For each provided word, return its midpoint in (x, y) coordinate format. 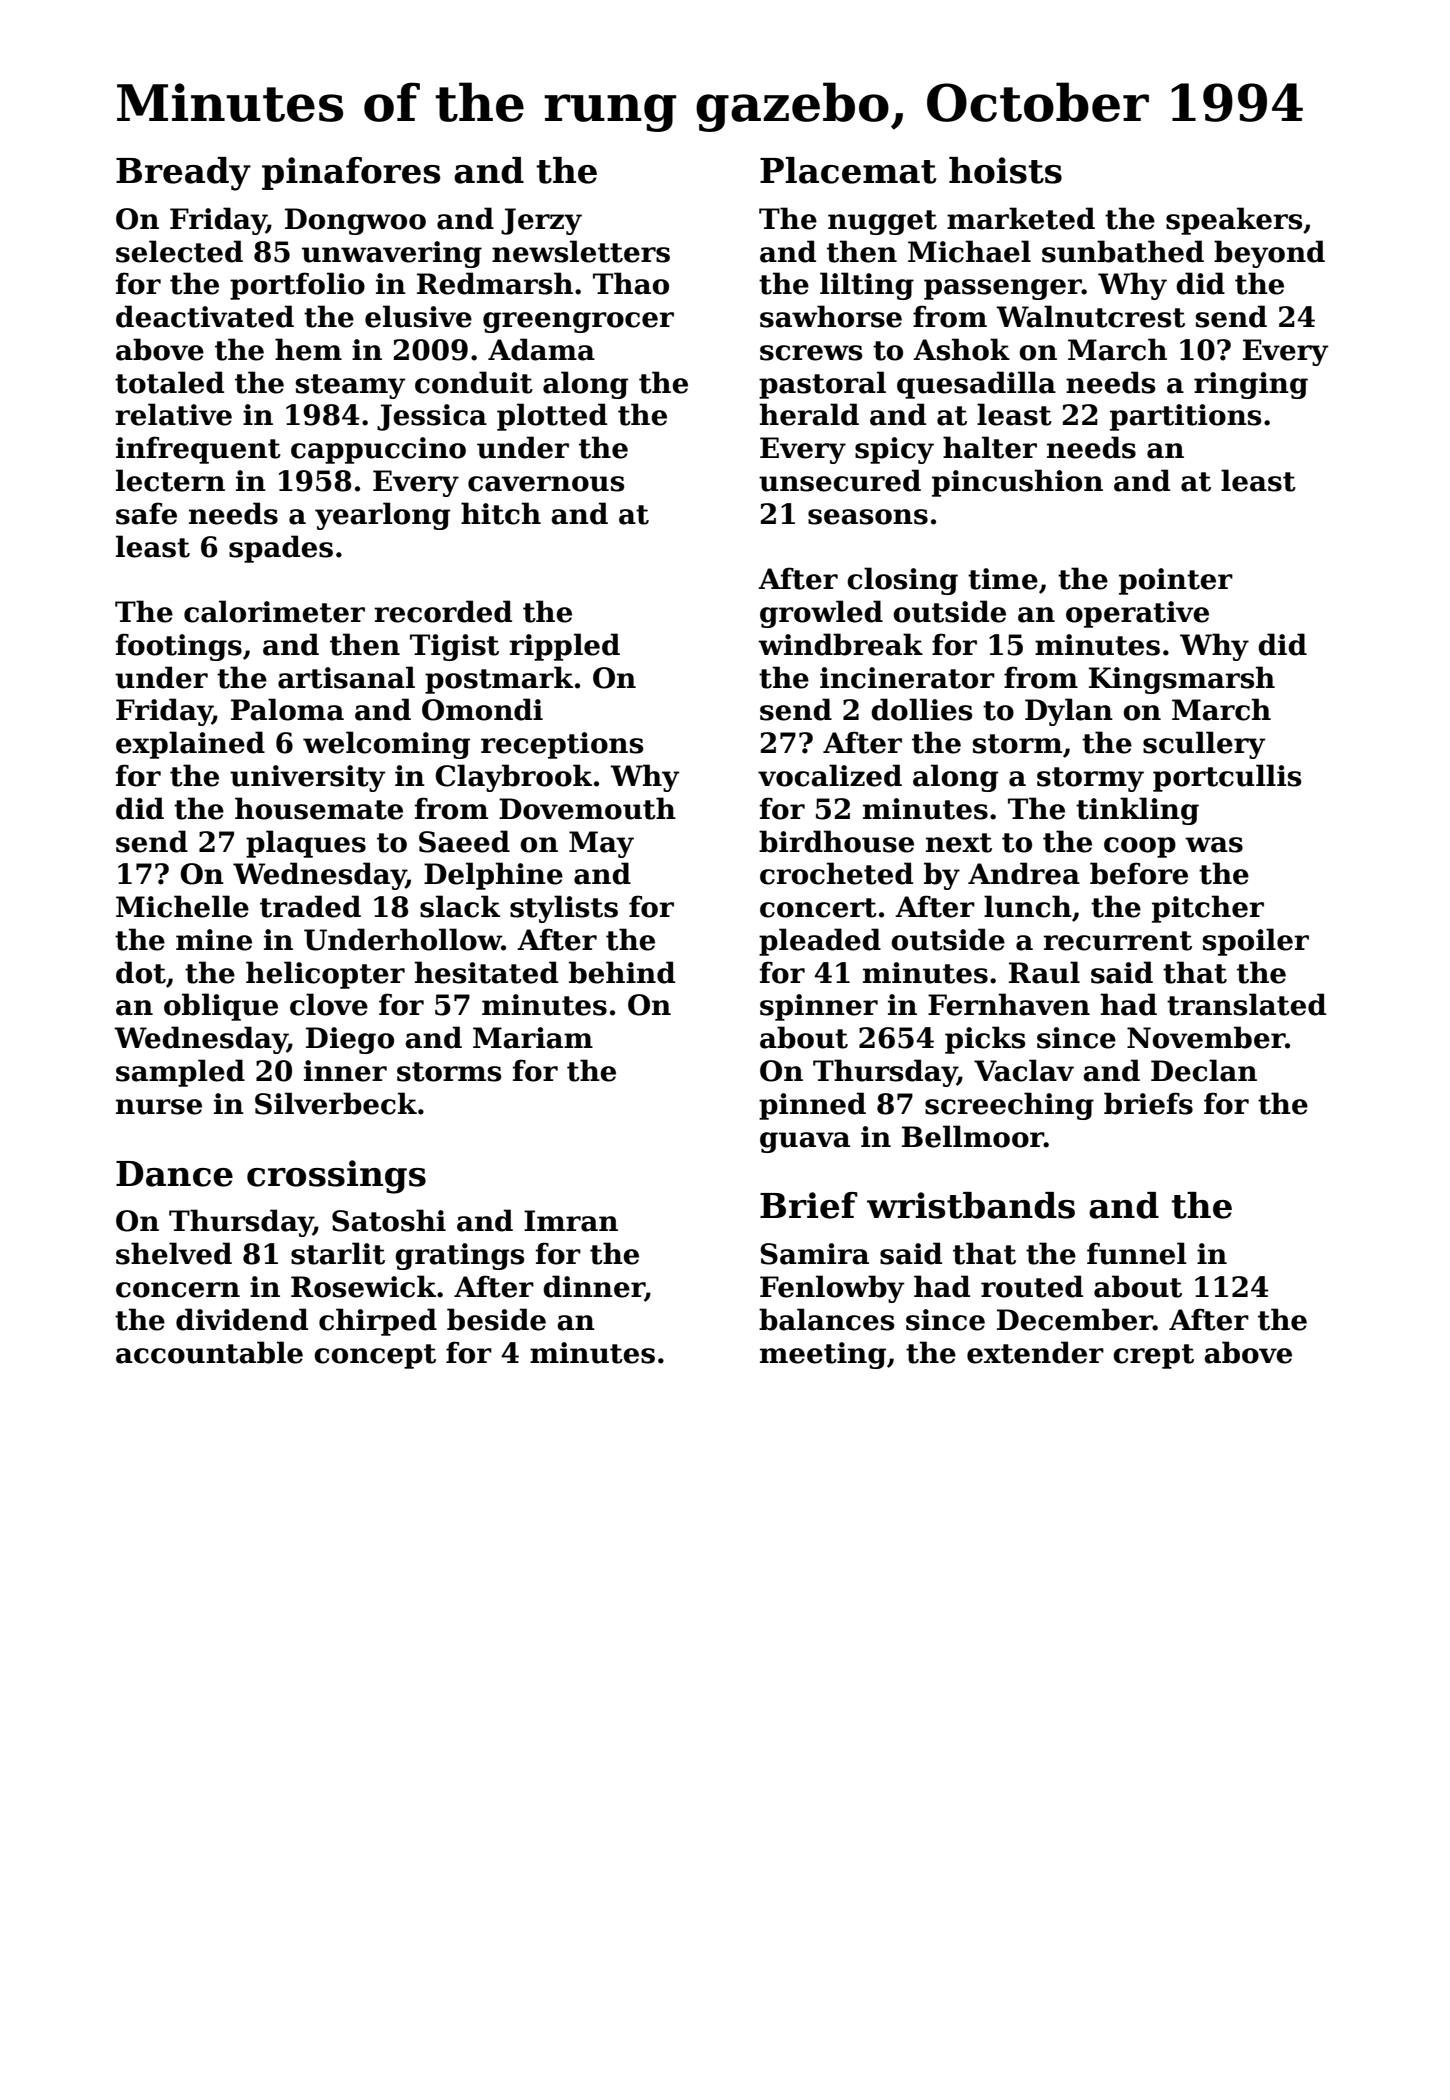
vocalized (830, 775)
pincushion (1017, 483)
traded (310, 906)
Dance (174, 1174)
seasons (868, 517)
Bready (183, 174)
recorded (443, 611)
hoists (1005, 170)
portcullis (1227, 778)
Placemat (848, 170)
